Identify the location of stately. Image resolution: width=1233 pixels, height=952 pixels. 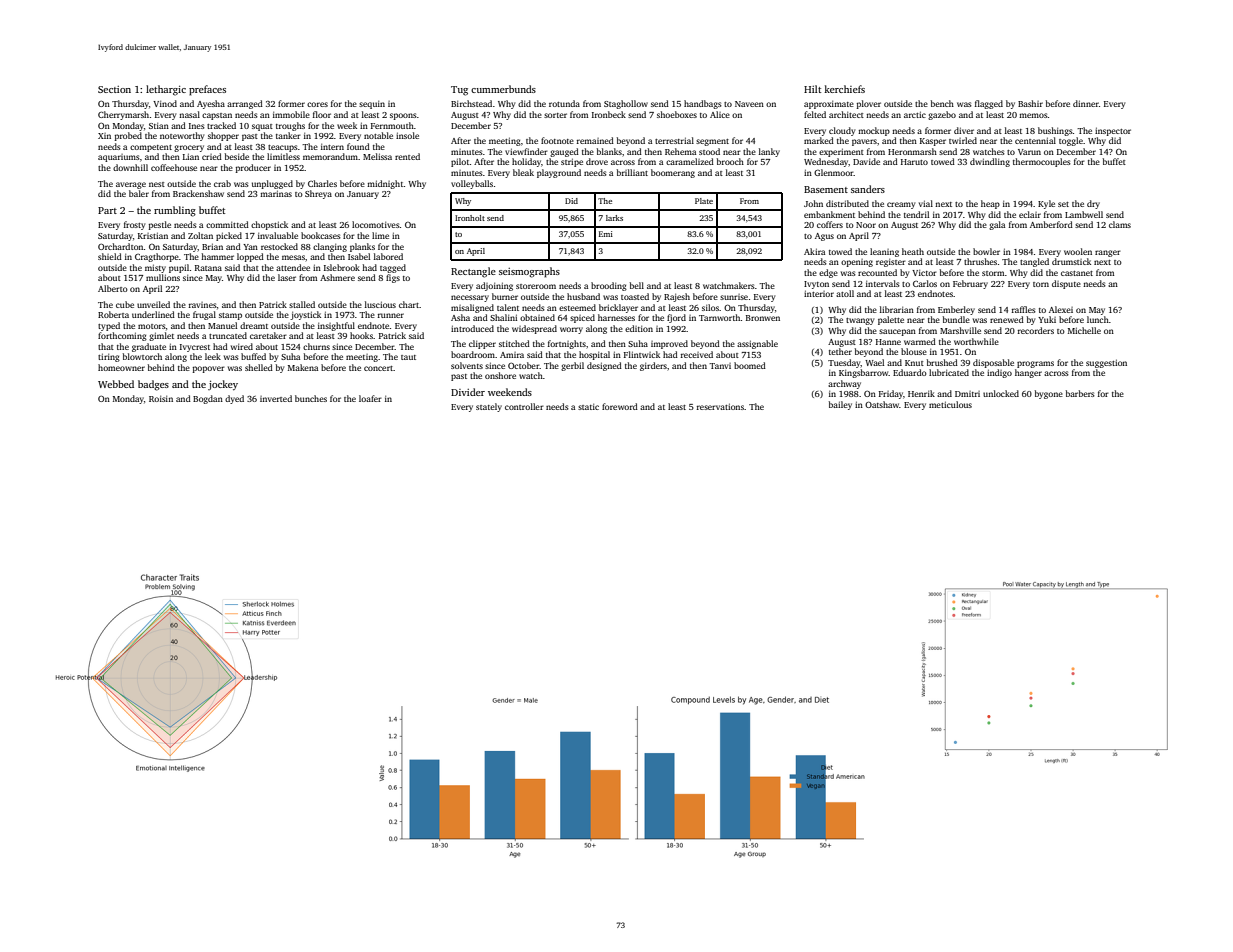
(489, 407).
